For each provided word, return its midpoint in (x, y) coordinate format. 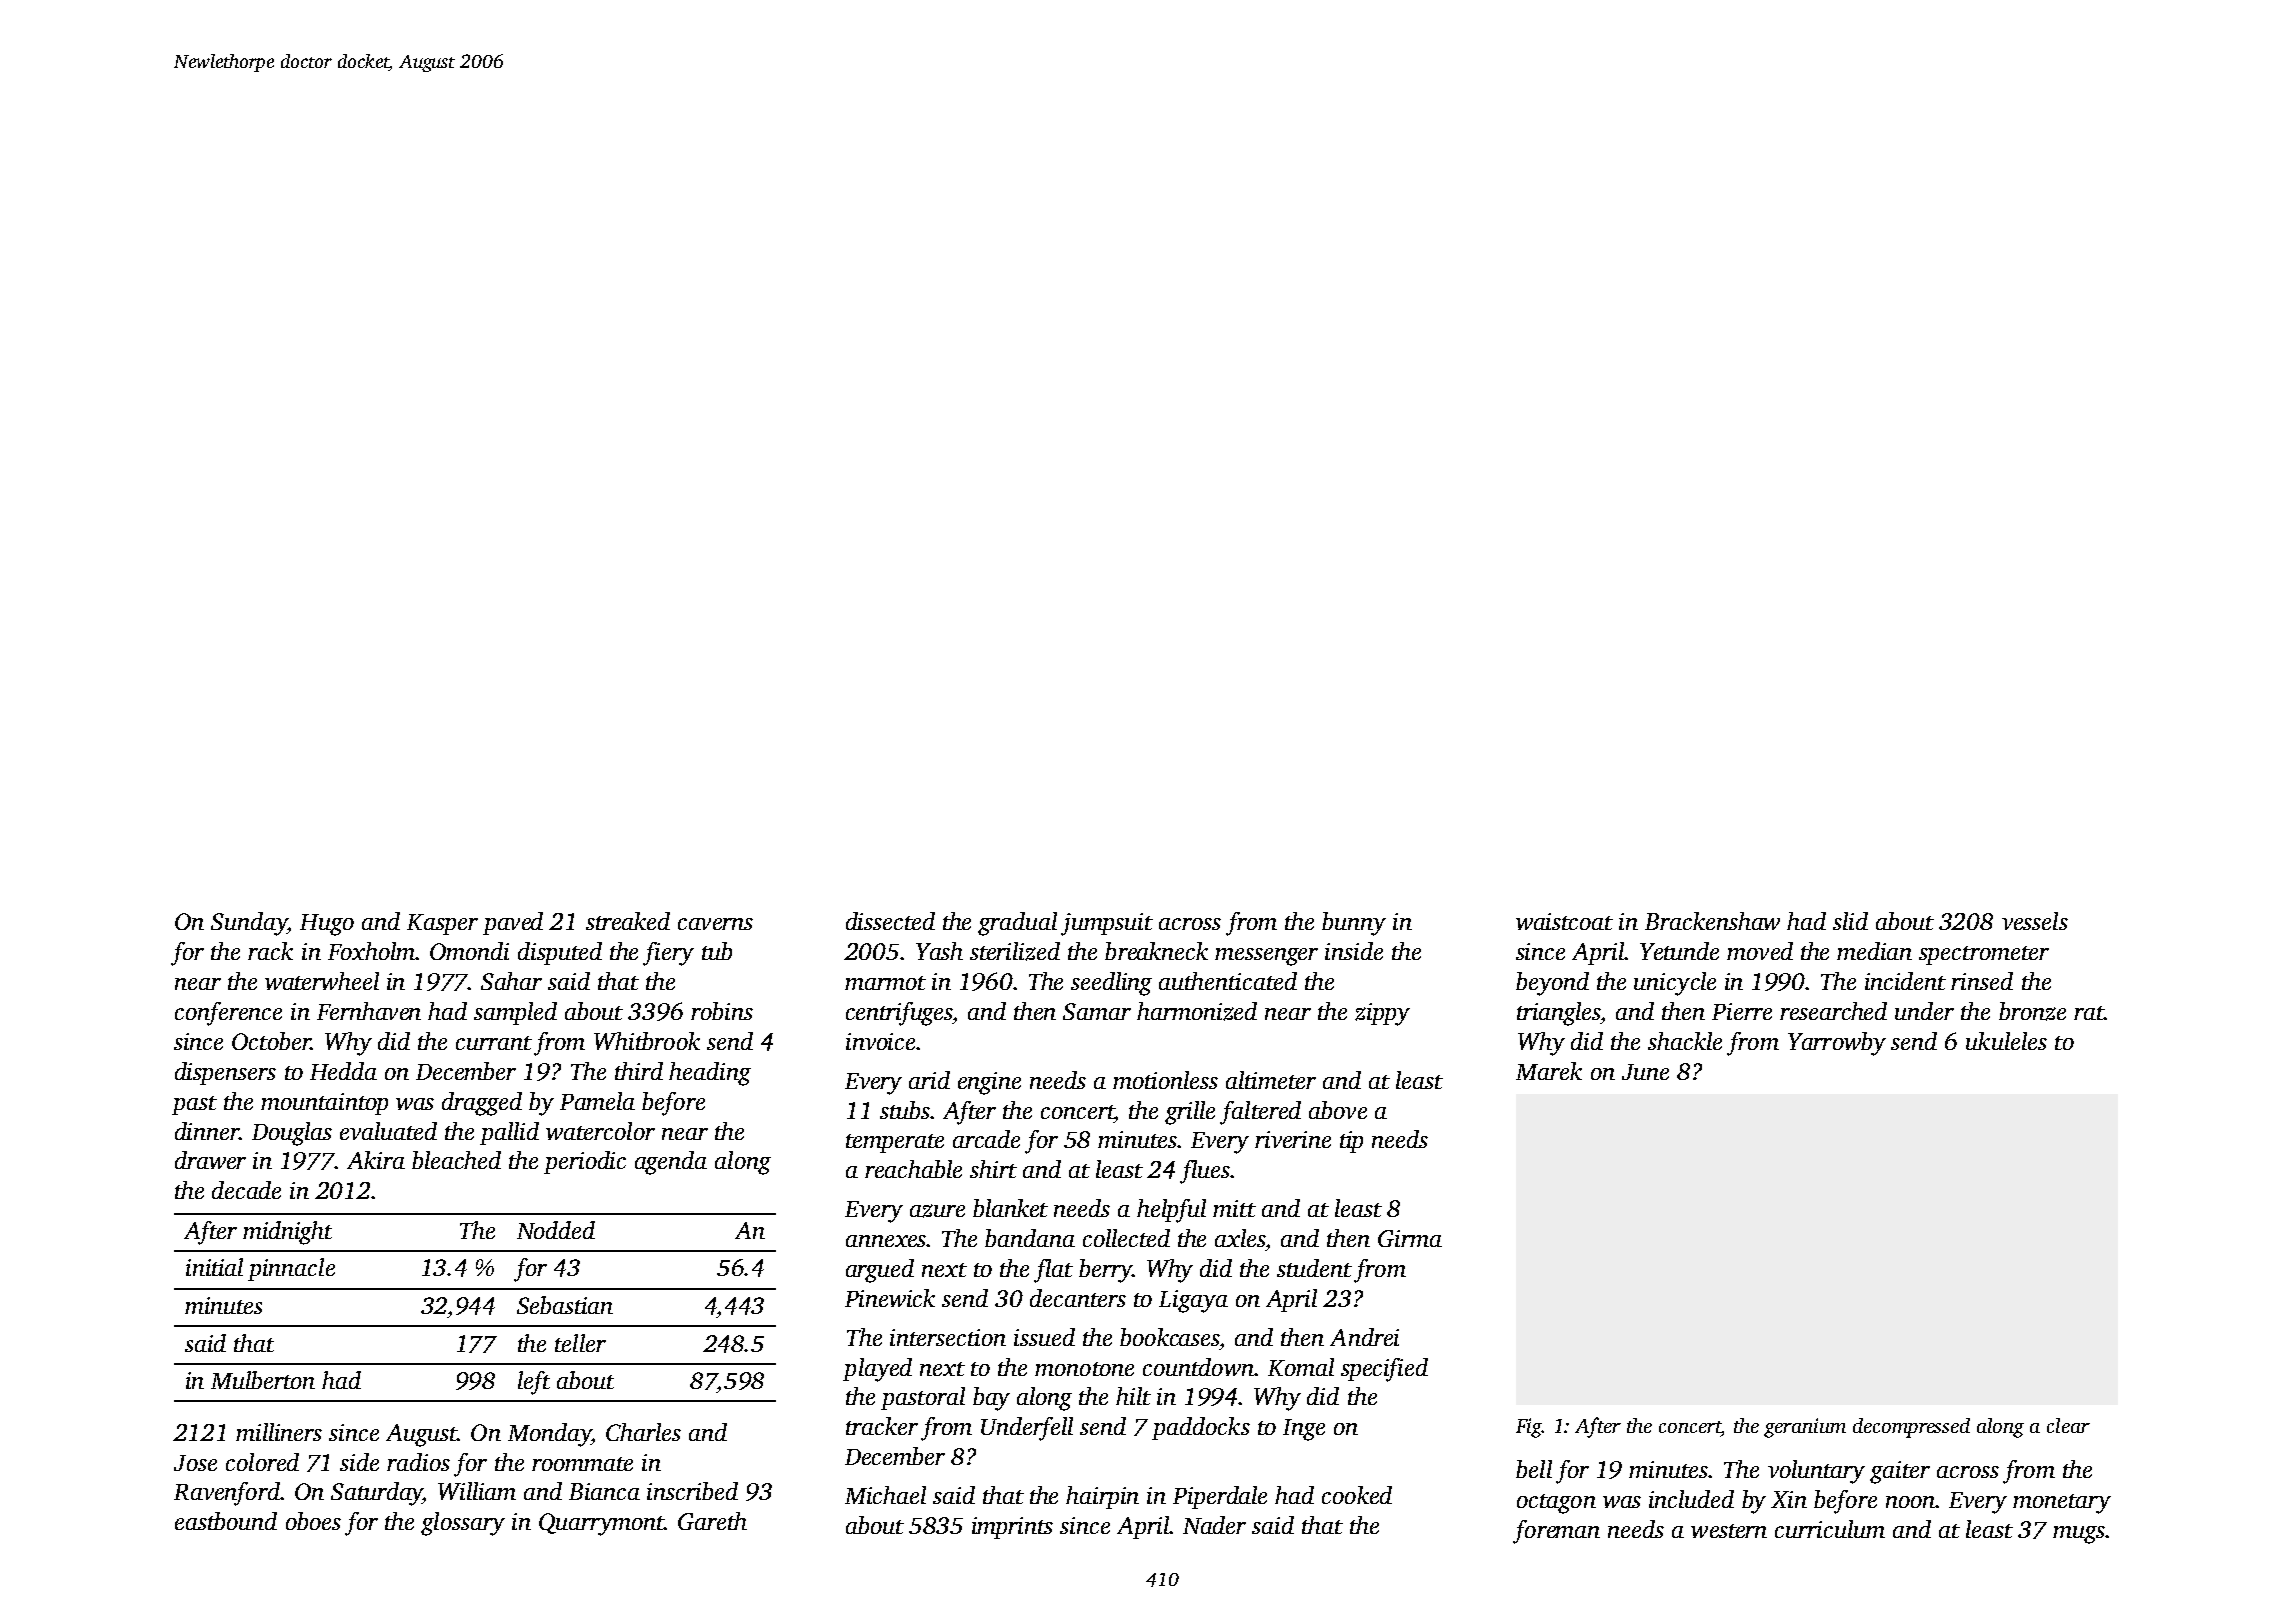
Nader (1214, 1525)
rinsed (1982, 981)
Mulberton (263, 1380)
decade (246, 1190)
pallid (509, 1133)
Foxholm (372, 951)
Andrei (1364, 1337)
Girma (1410, 1238)
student (1314, 1268)
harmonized (1197, 1011)
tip (1351, 1142)
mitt (1234, 1208)
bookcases (1170, 1337)
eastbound (226, 1521)
